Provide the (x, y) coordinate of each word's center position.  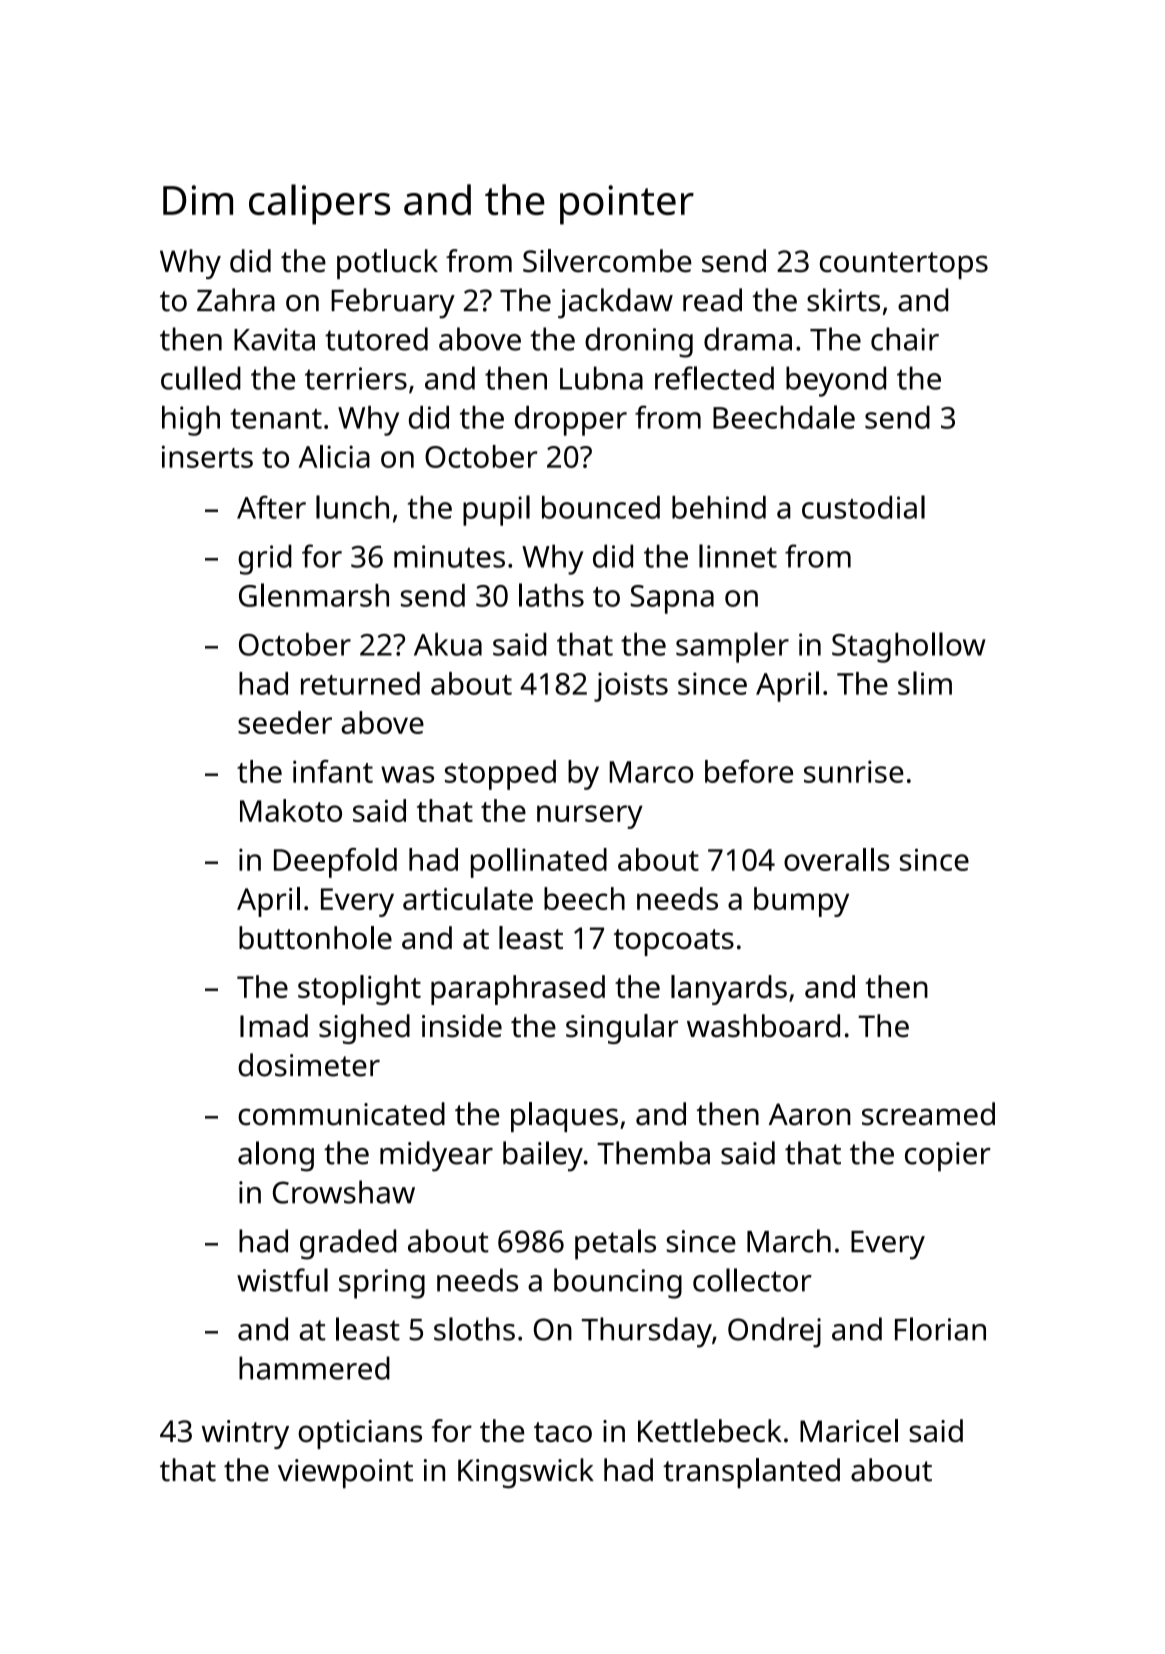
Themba (653, 1153)
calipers (319, 204)
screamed (928, 1114)
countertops (904, 265)
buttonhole (315, 937)
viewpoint (345, 1473)
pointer (627, 205)
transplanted (751, 1473)
